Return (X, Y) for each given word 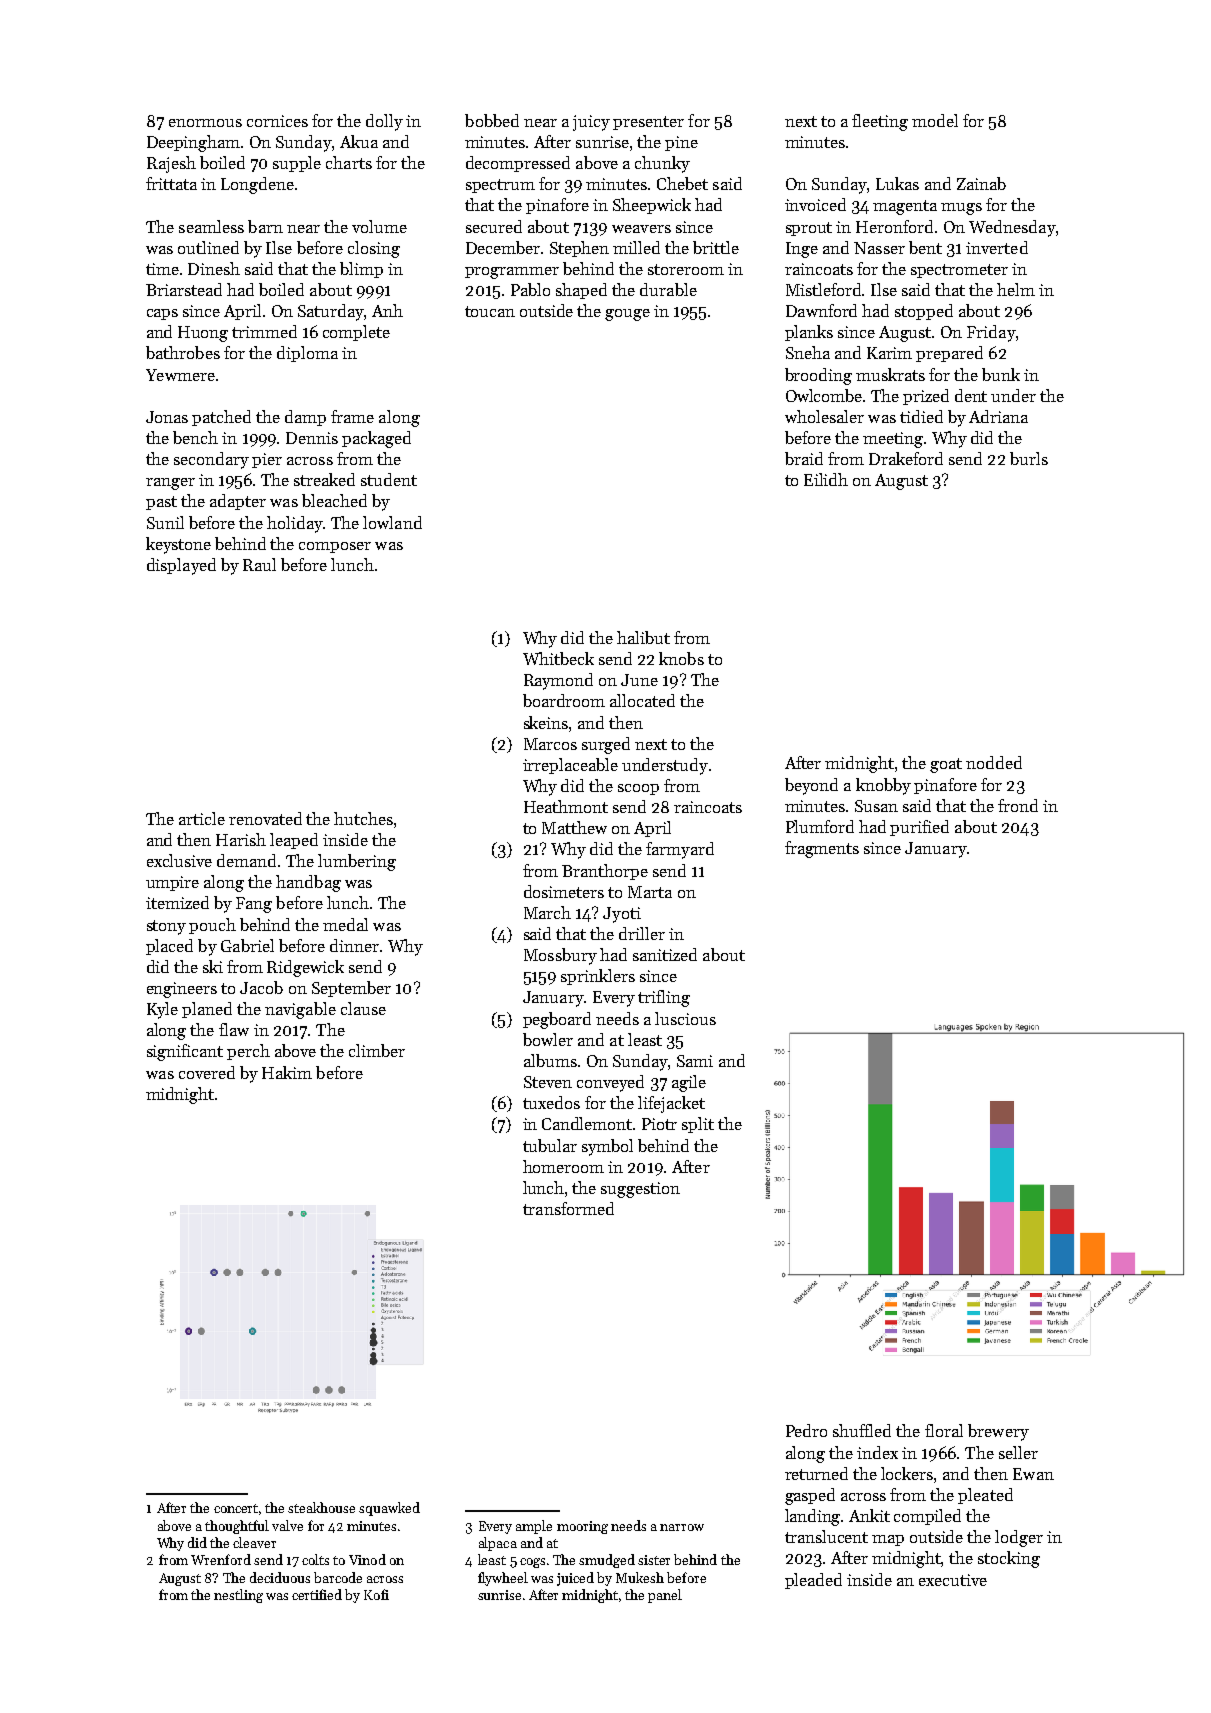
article (202, 818)
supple (297, 164)
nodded (994, 762)
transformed (568, 1208)
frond (1018, 805)
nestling (238, 1596)
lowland (392, 522)
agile (689, 1083)
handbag (308, 883)
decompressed (518, 164)
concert (236, 1508)
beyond (811, 786)
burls (1029, 458)
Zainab (981, 183)
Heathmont (566, 806)
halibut (643, 637)
